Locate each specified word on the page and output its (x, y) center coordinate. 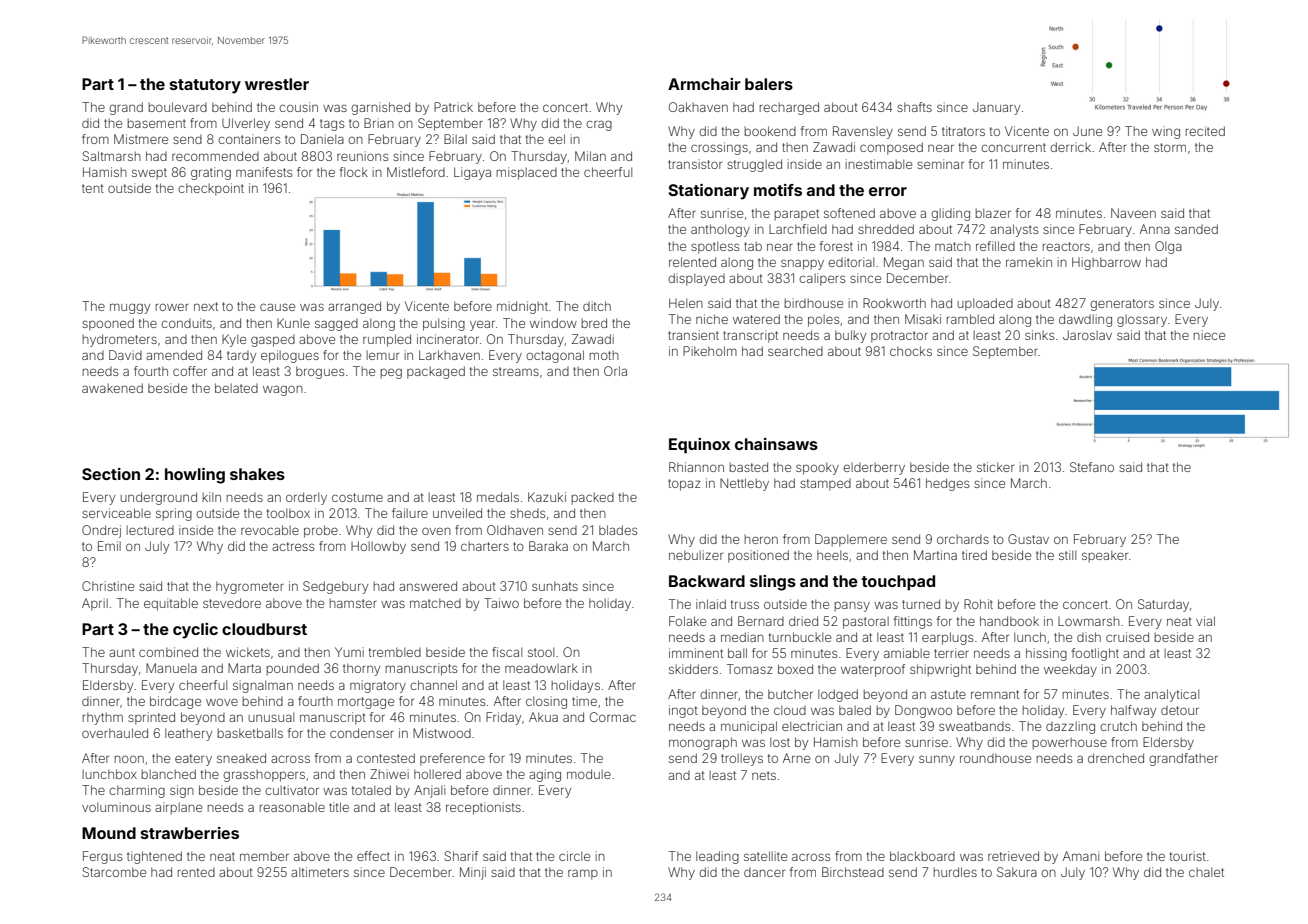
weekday (1070, 670)
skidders (693, 669)
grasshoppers (264, 776)
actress (293, 546)
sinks (1039, 335)
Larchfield (798, 229)
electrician (812, 726)
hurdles (955, 872)
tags (332, 125)
